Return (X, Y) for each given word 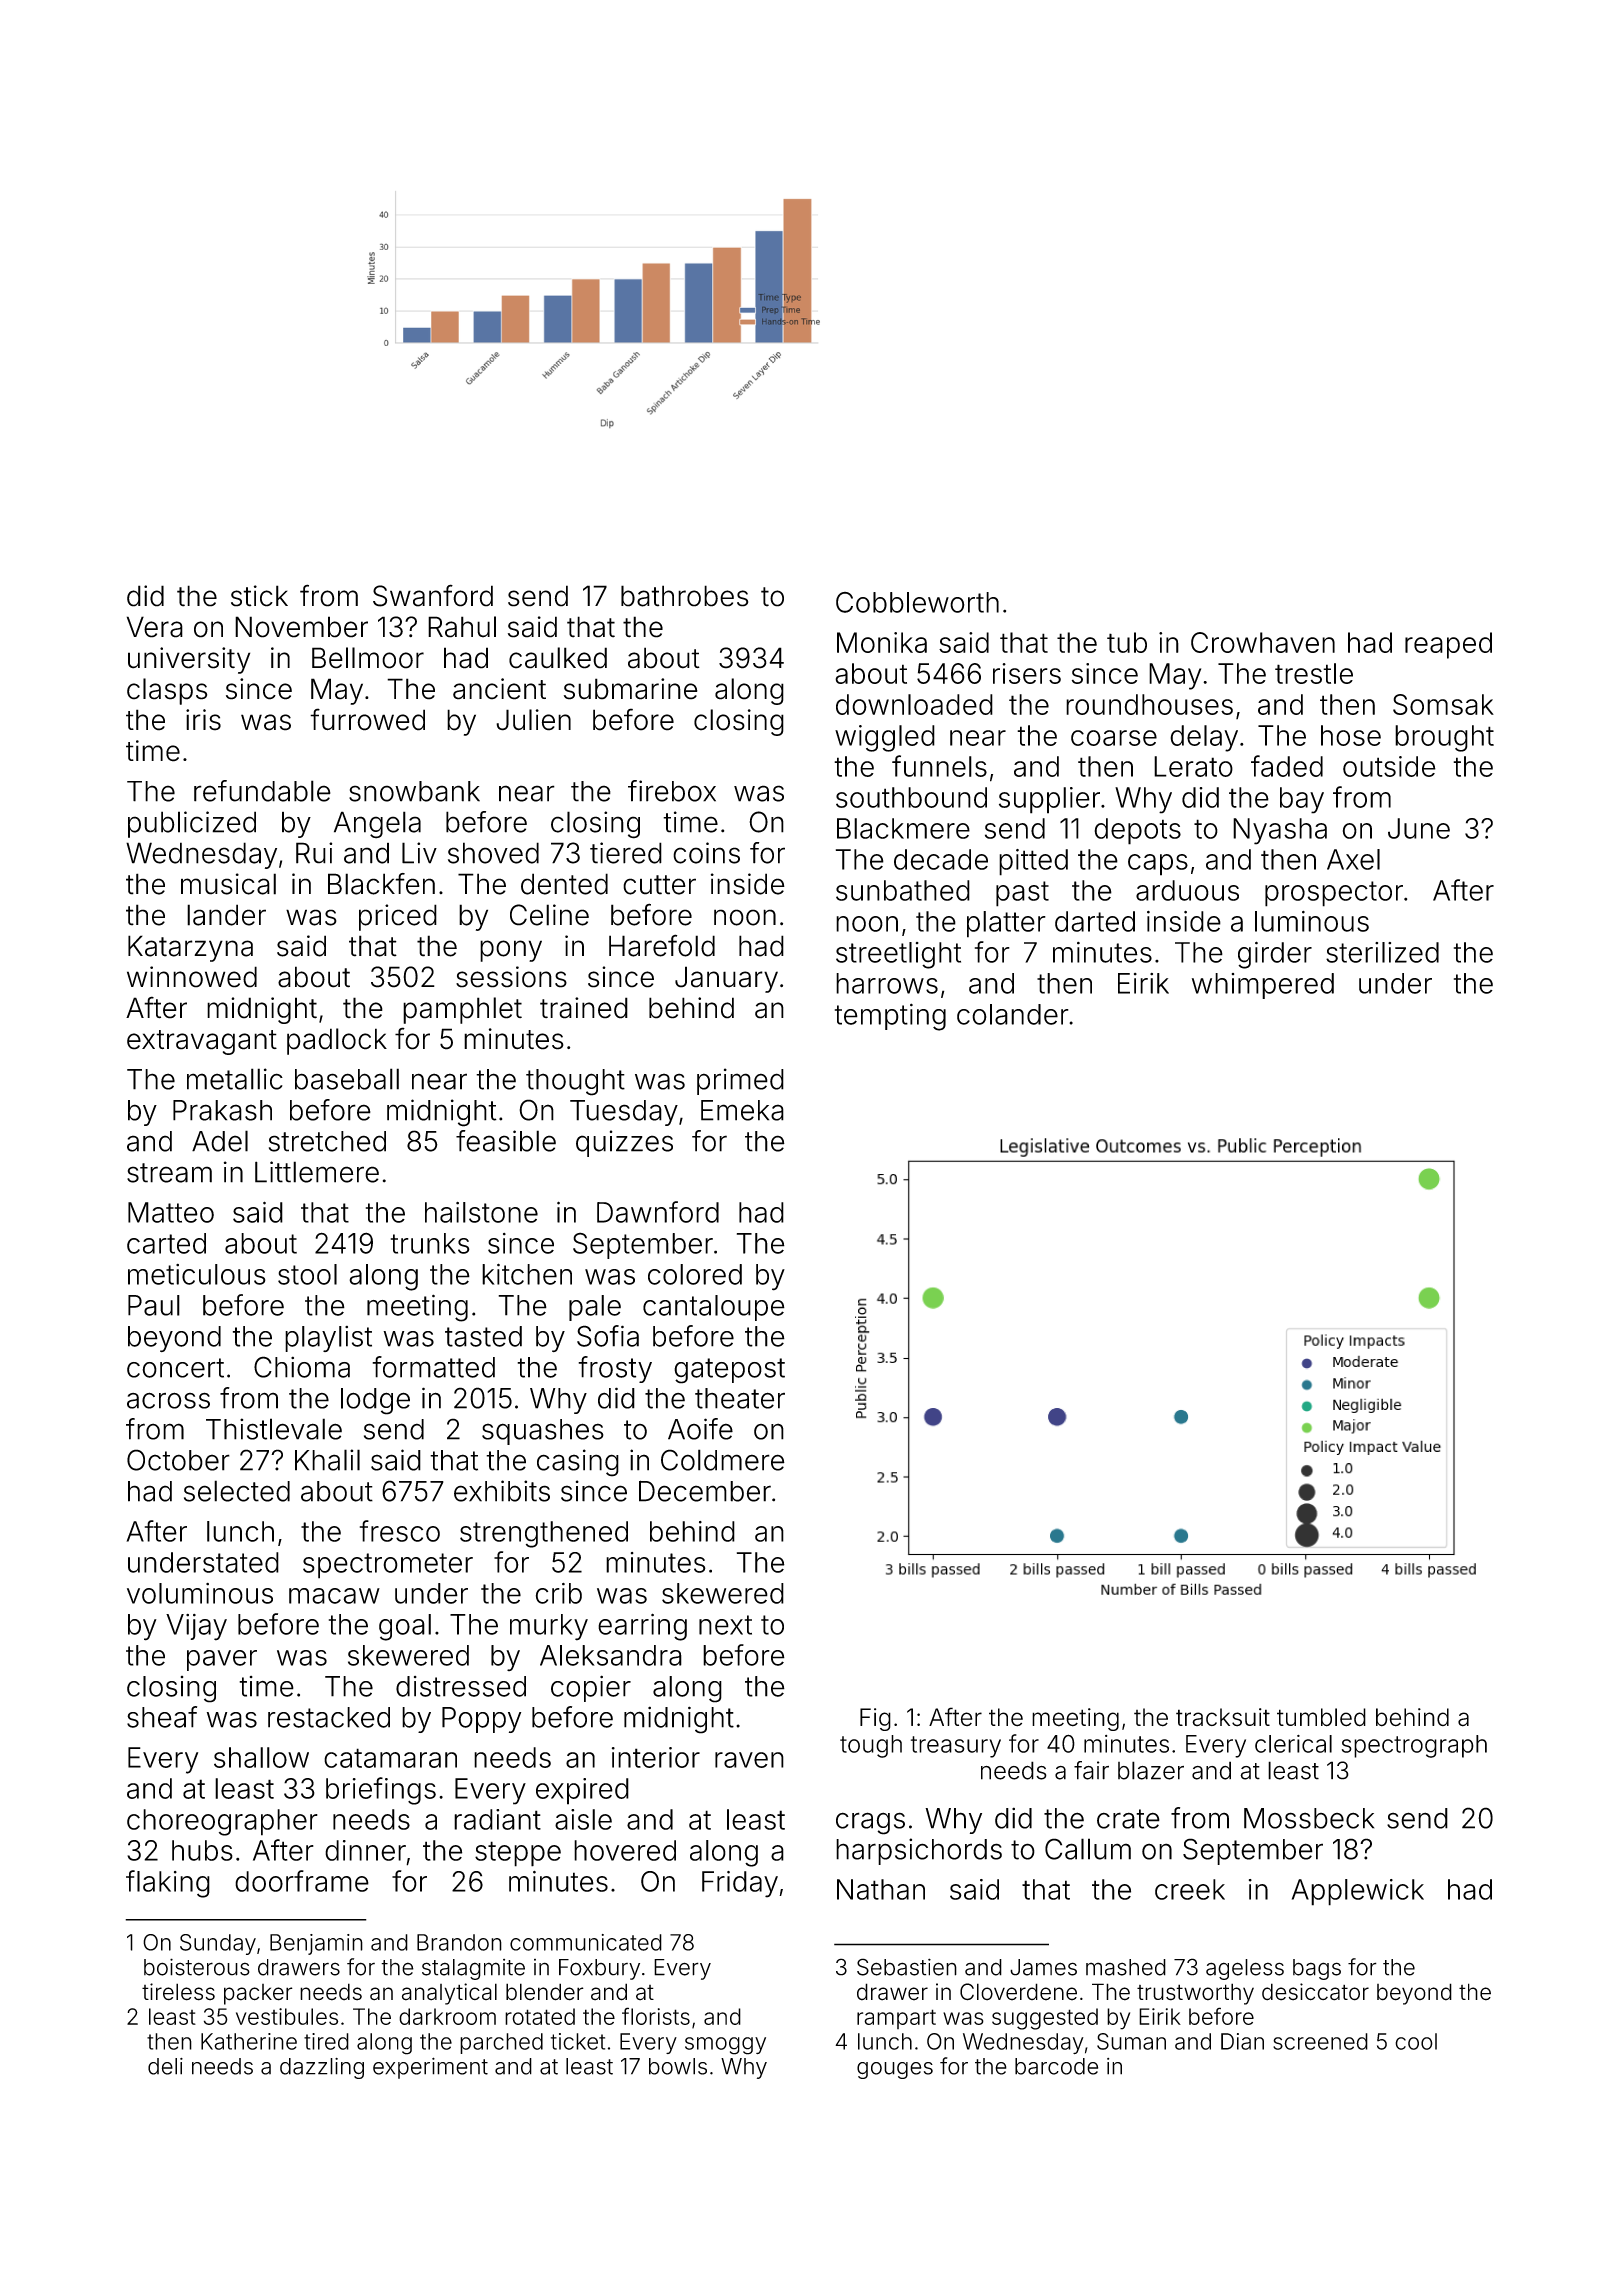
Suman (1131, 2041)
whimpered (1263, 986)
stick (259, 596)
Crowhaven (1263, 642)
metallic (235, 1079)
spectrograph (1414, 1746)
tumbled (1321, 1717)
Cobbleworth (917, 602)
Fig (875, 1719)
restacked (329, 1717)
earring (642, 1627)
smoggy (725, 2046)
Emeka (742, 1110)
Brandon (459, 1942)
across (168, 1400)
